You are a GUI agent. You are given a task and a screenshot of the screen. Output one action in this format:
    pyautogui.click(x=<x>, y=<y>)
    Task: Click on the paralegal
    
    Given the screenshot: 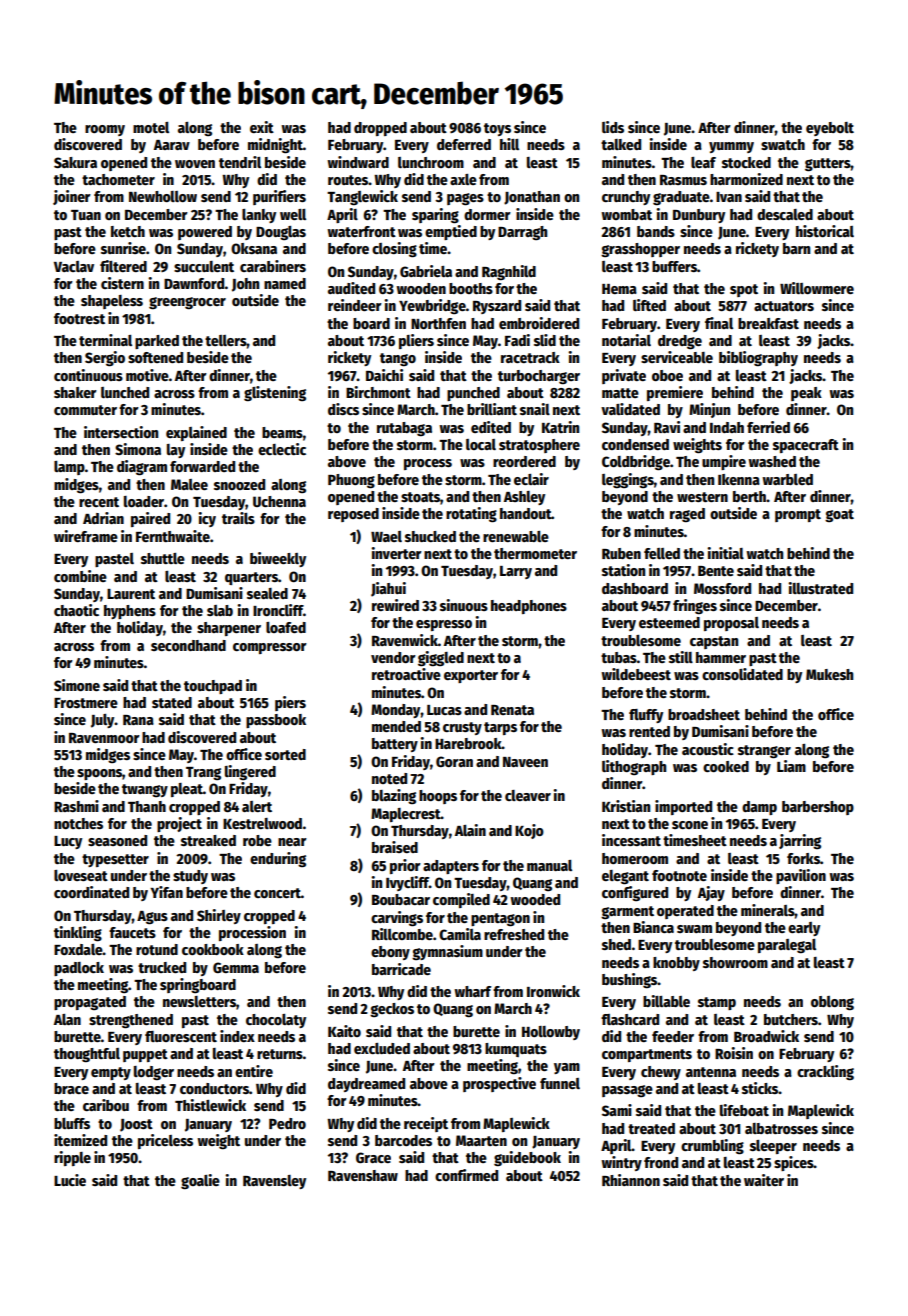 What is the action you would take?
    pyautogui.click(x=787, y=946)
